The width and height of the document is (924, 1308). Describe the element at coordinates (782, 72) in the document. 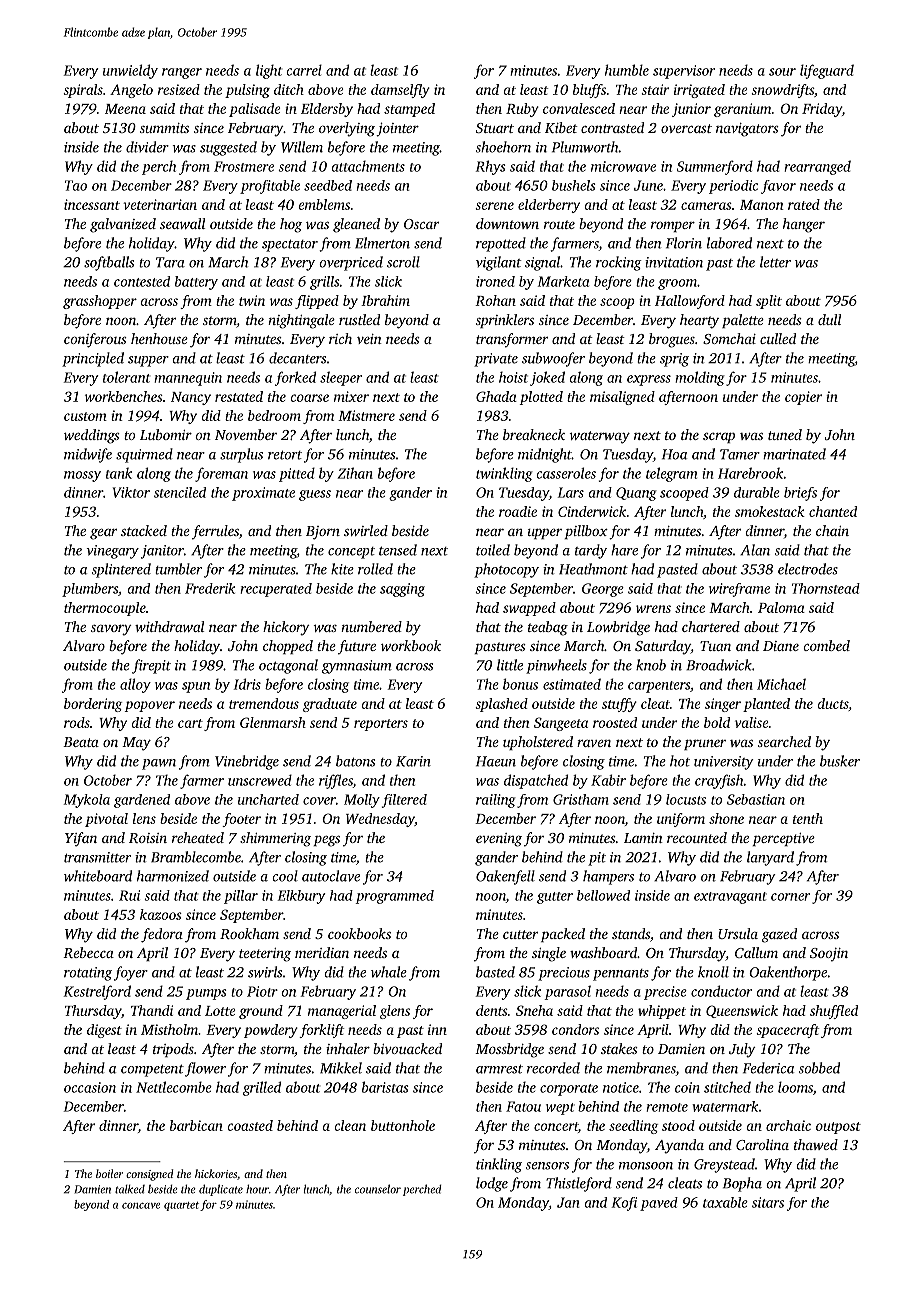

I see `sour` at that location.
